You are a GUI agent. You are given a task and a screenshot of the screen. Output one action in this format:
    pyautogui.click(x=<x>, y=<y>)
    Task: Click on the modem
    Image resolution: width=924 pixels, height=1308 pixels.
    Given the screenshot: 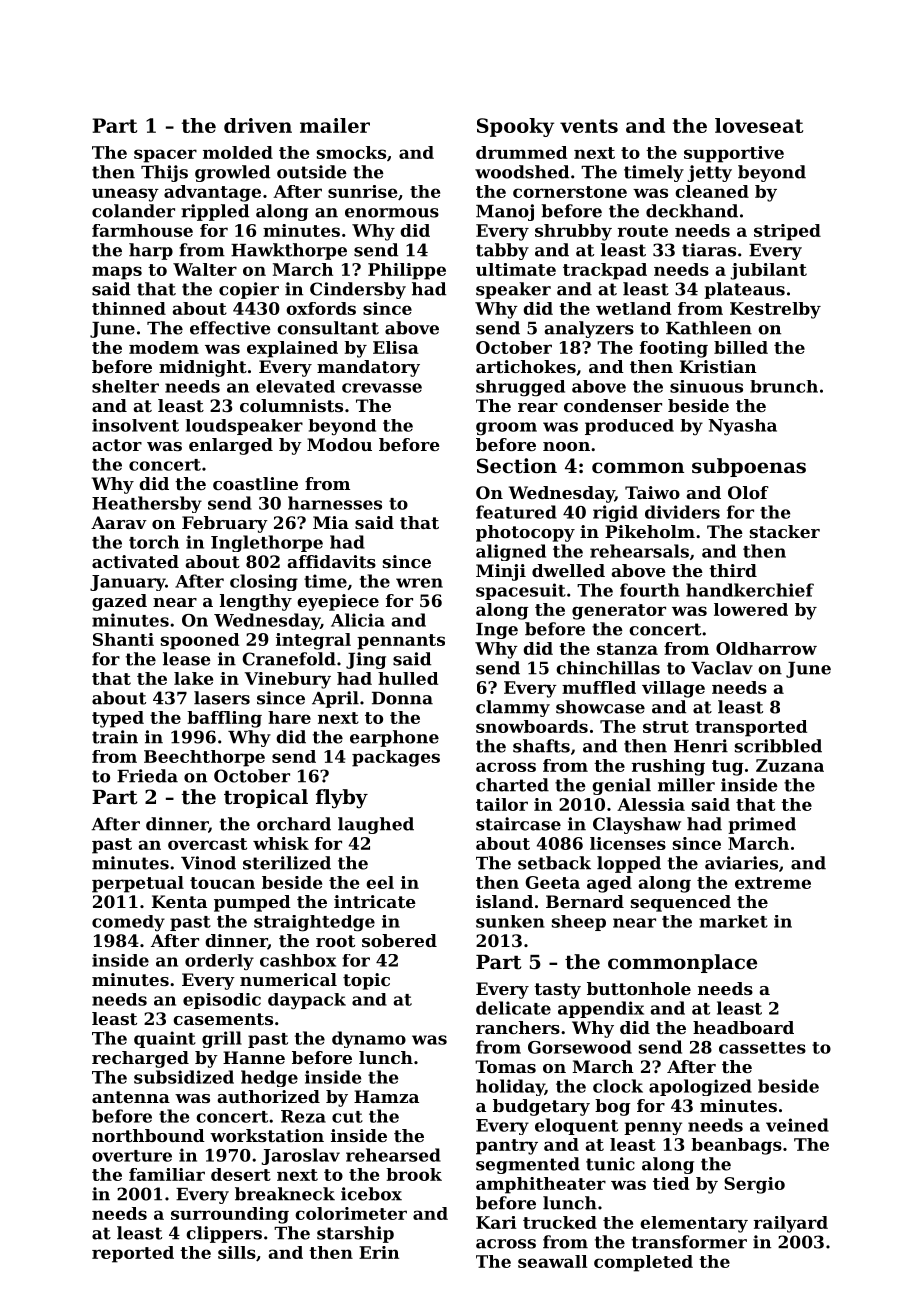 What is the action you would take?
    pyautogui.click(x=164, y=347)
